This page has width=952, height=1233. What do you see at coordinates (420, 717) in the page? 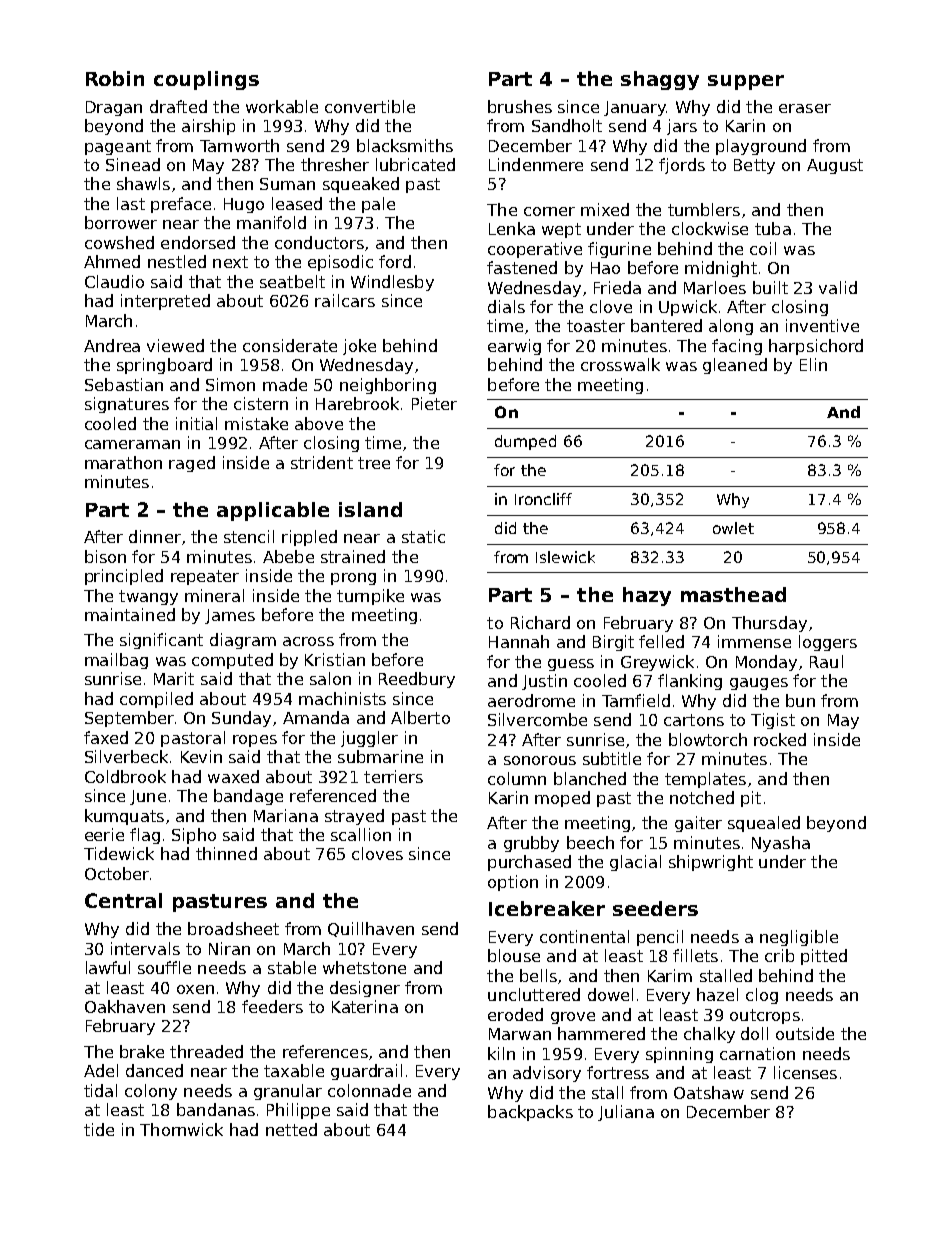
I see `Alberto` at bounding box center [420, 717].
